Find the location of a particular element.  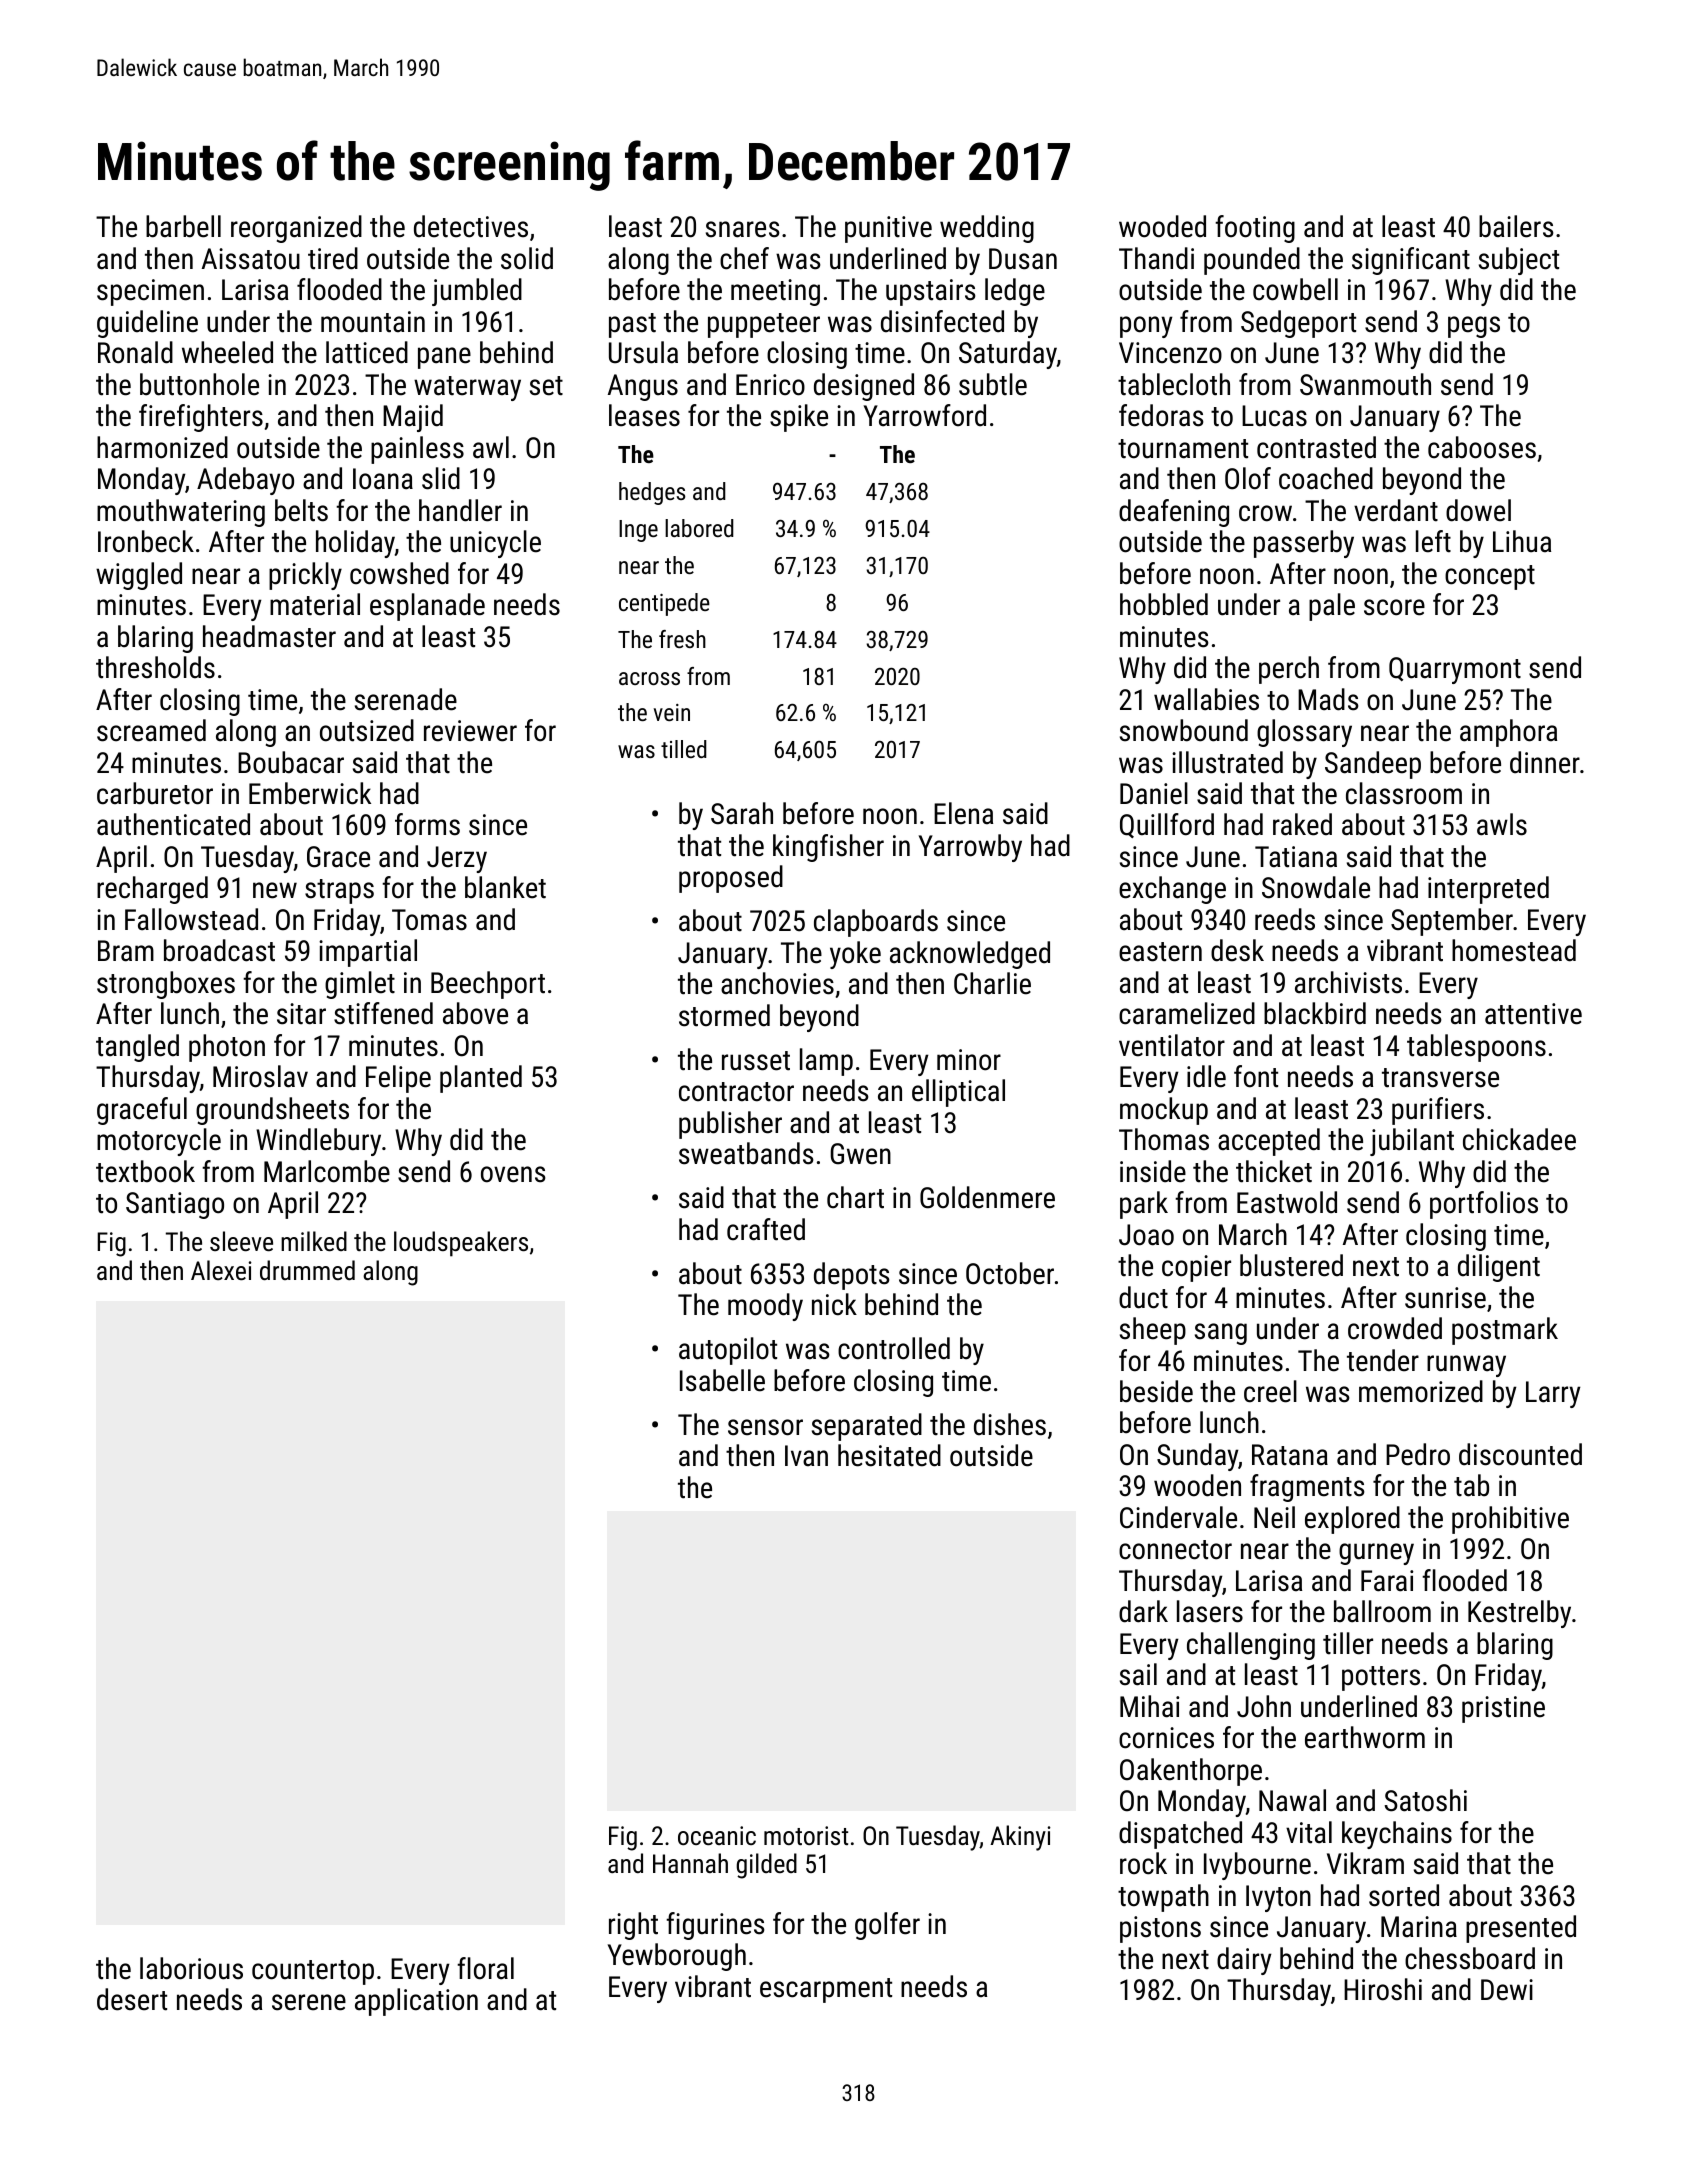

concept is located at coordinates (1490, 577).
